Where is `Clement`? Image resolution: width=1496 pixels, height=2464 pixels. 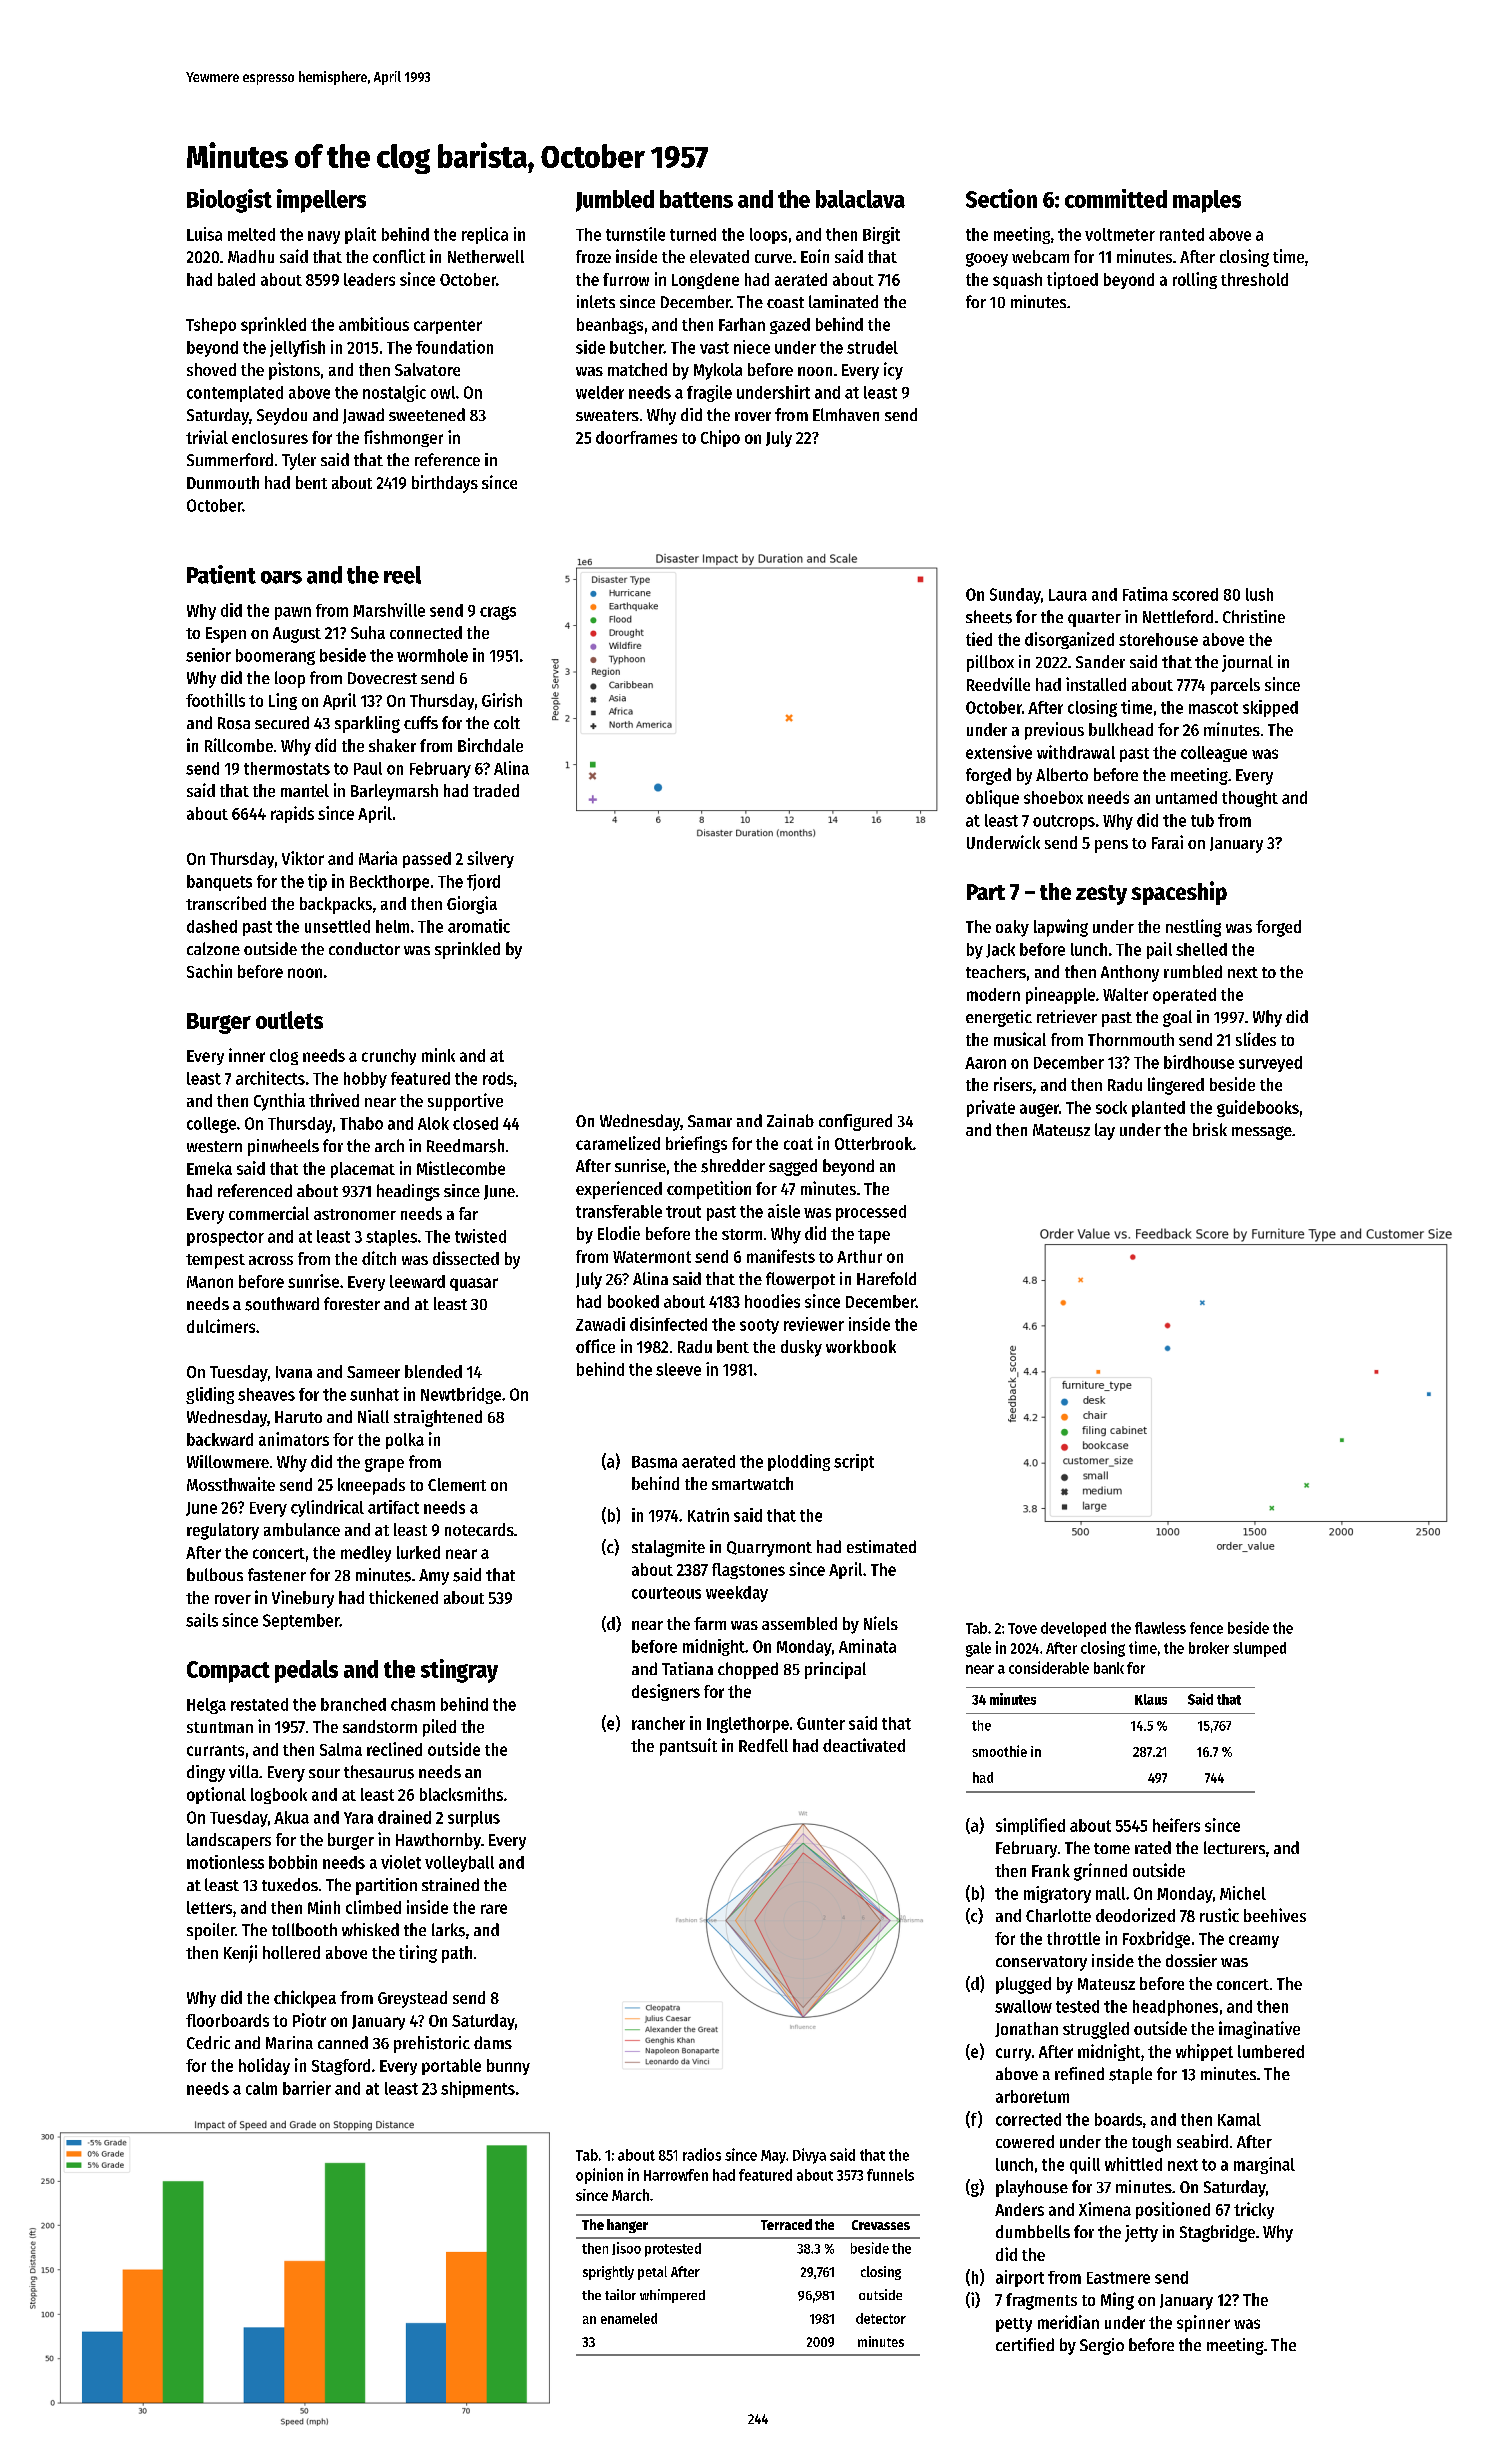 Clement is located at coordinates (457, 1484).
